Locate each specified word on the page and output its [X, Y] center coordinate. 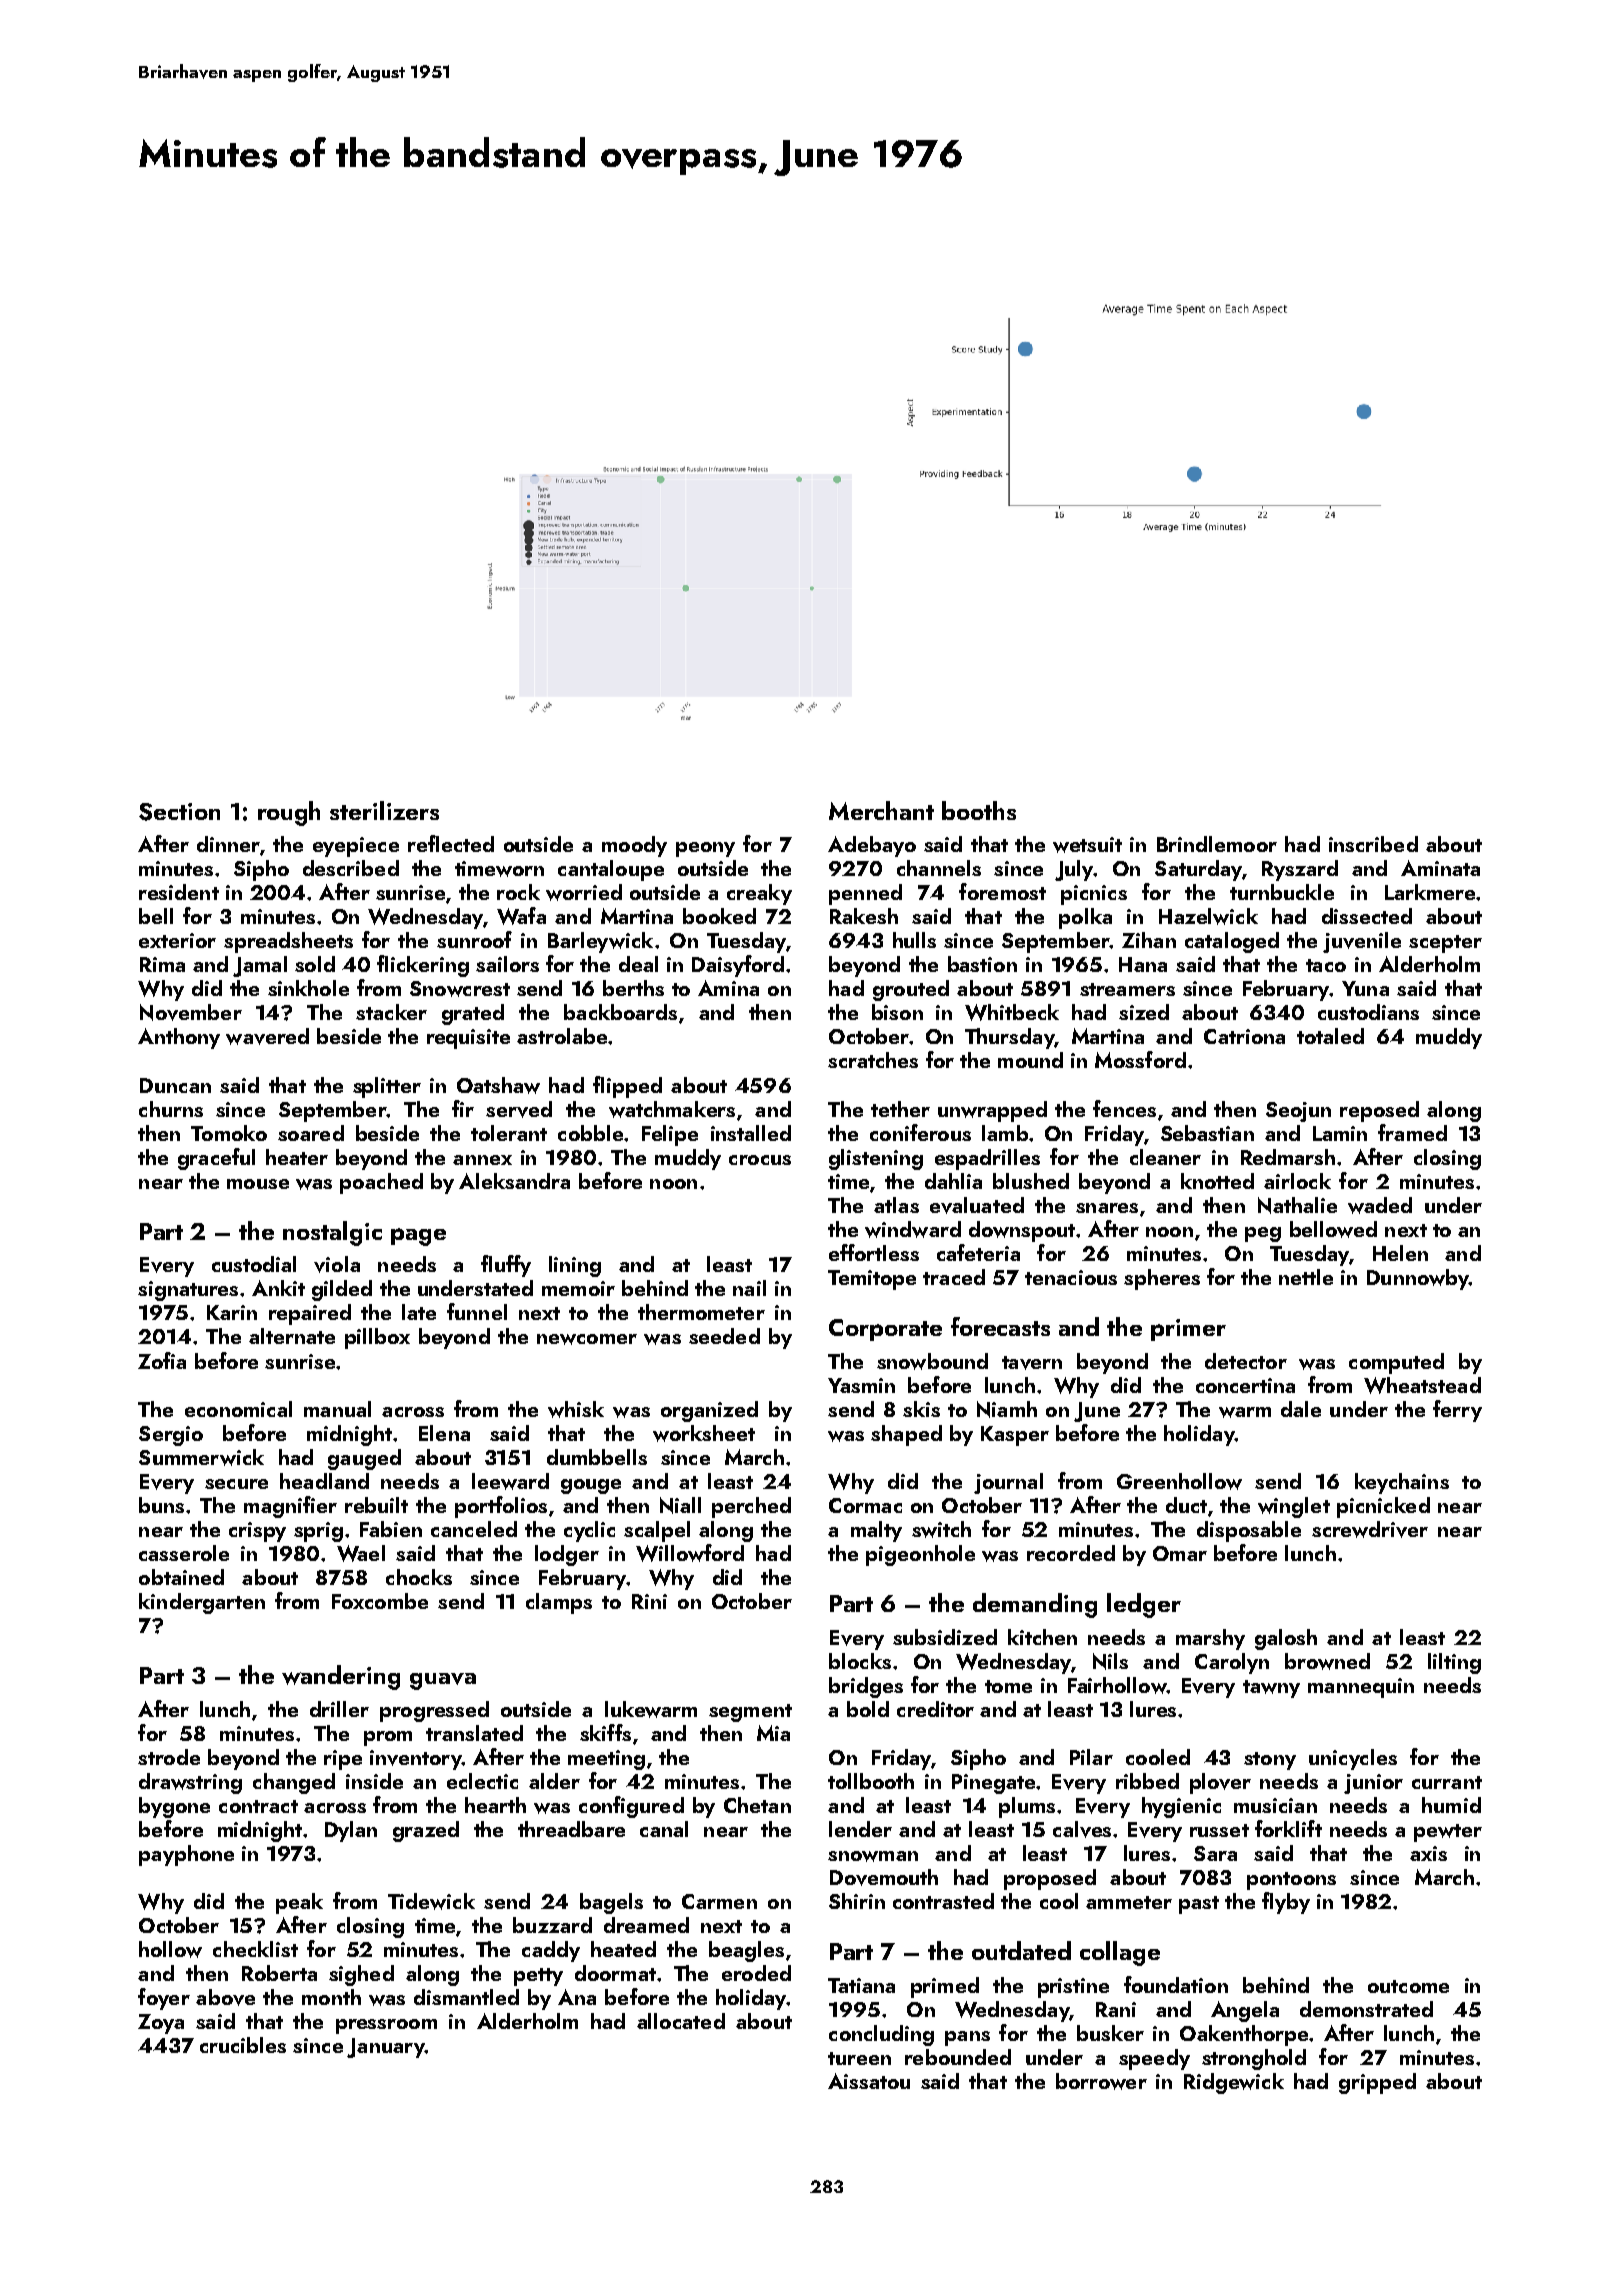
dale [1301, 1409]
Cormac [865, 1505]
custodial [254, 1264]
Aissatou [869, 2081]
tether [900, 1109]
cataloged [1232, 942]
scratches [873, 1060]
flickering [423, 966]
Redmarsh [1288, 1157]
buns [161, 1505]
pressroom [386, 2026]
